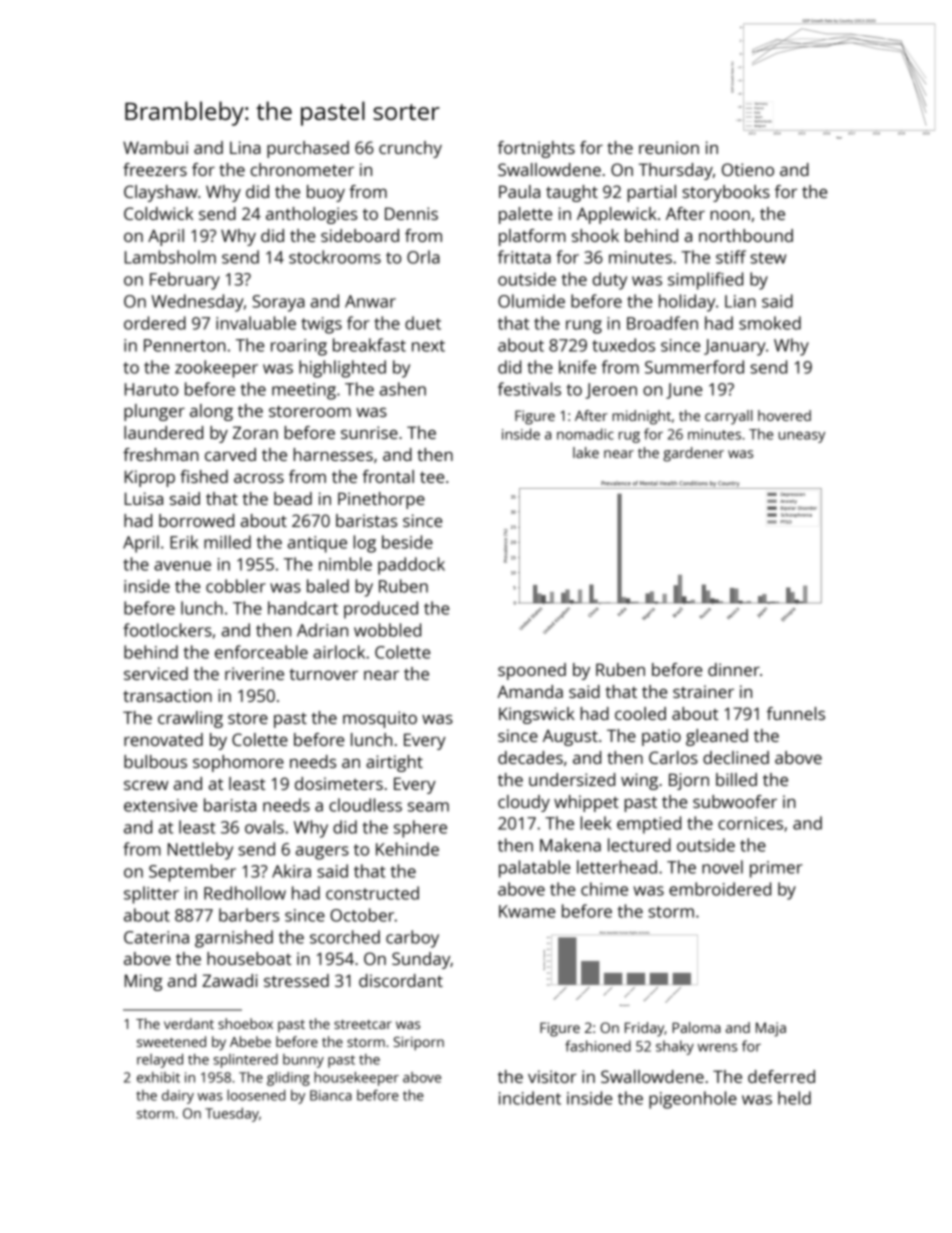  Describe the element at coordinates (734, 669) in the screenshot. I see `dinner` at that location.
